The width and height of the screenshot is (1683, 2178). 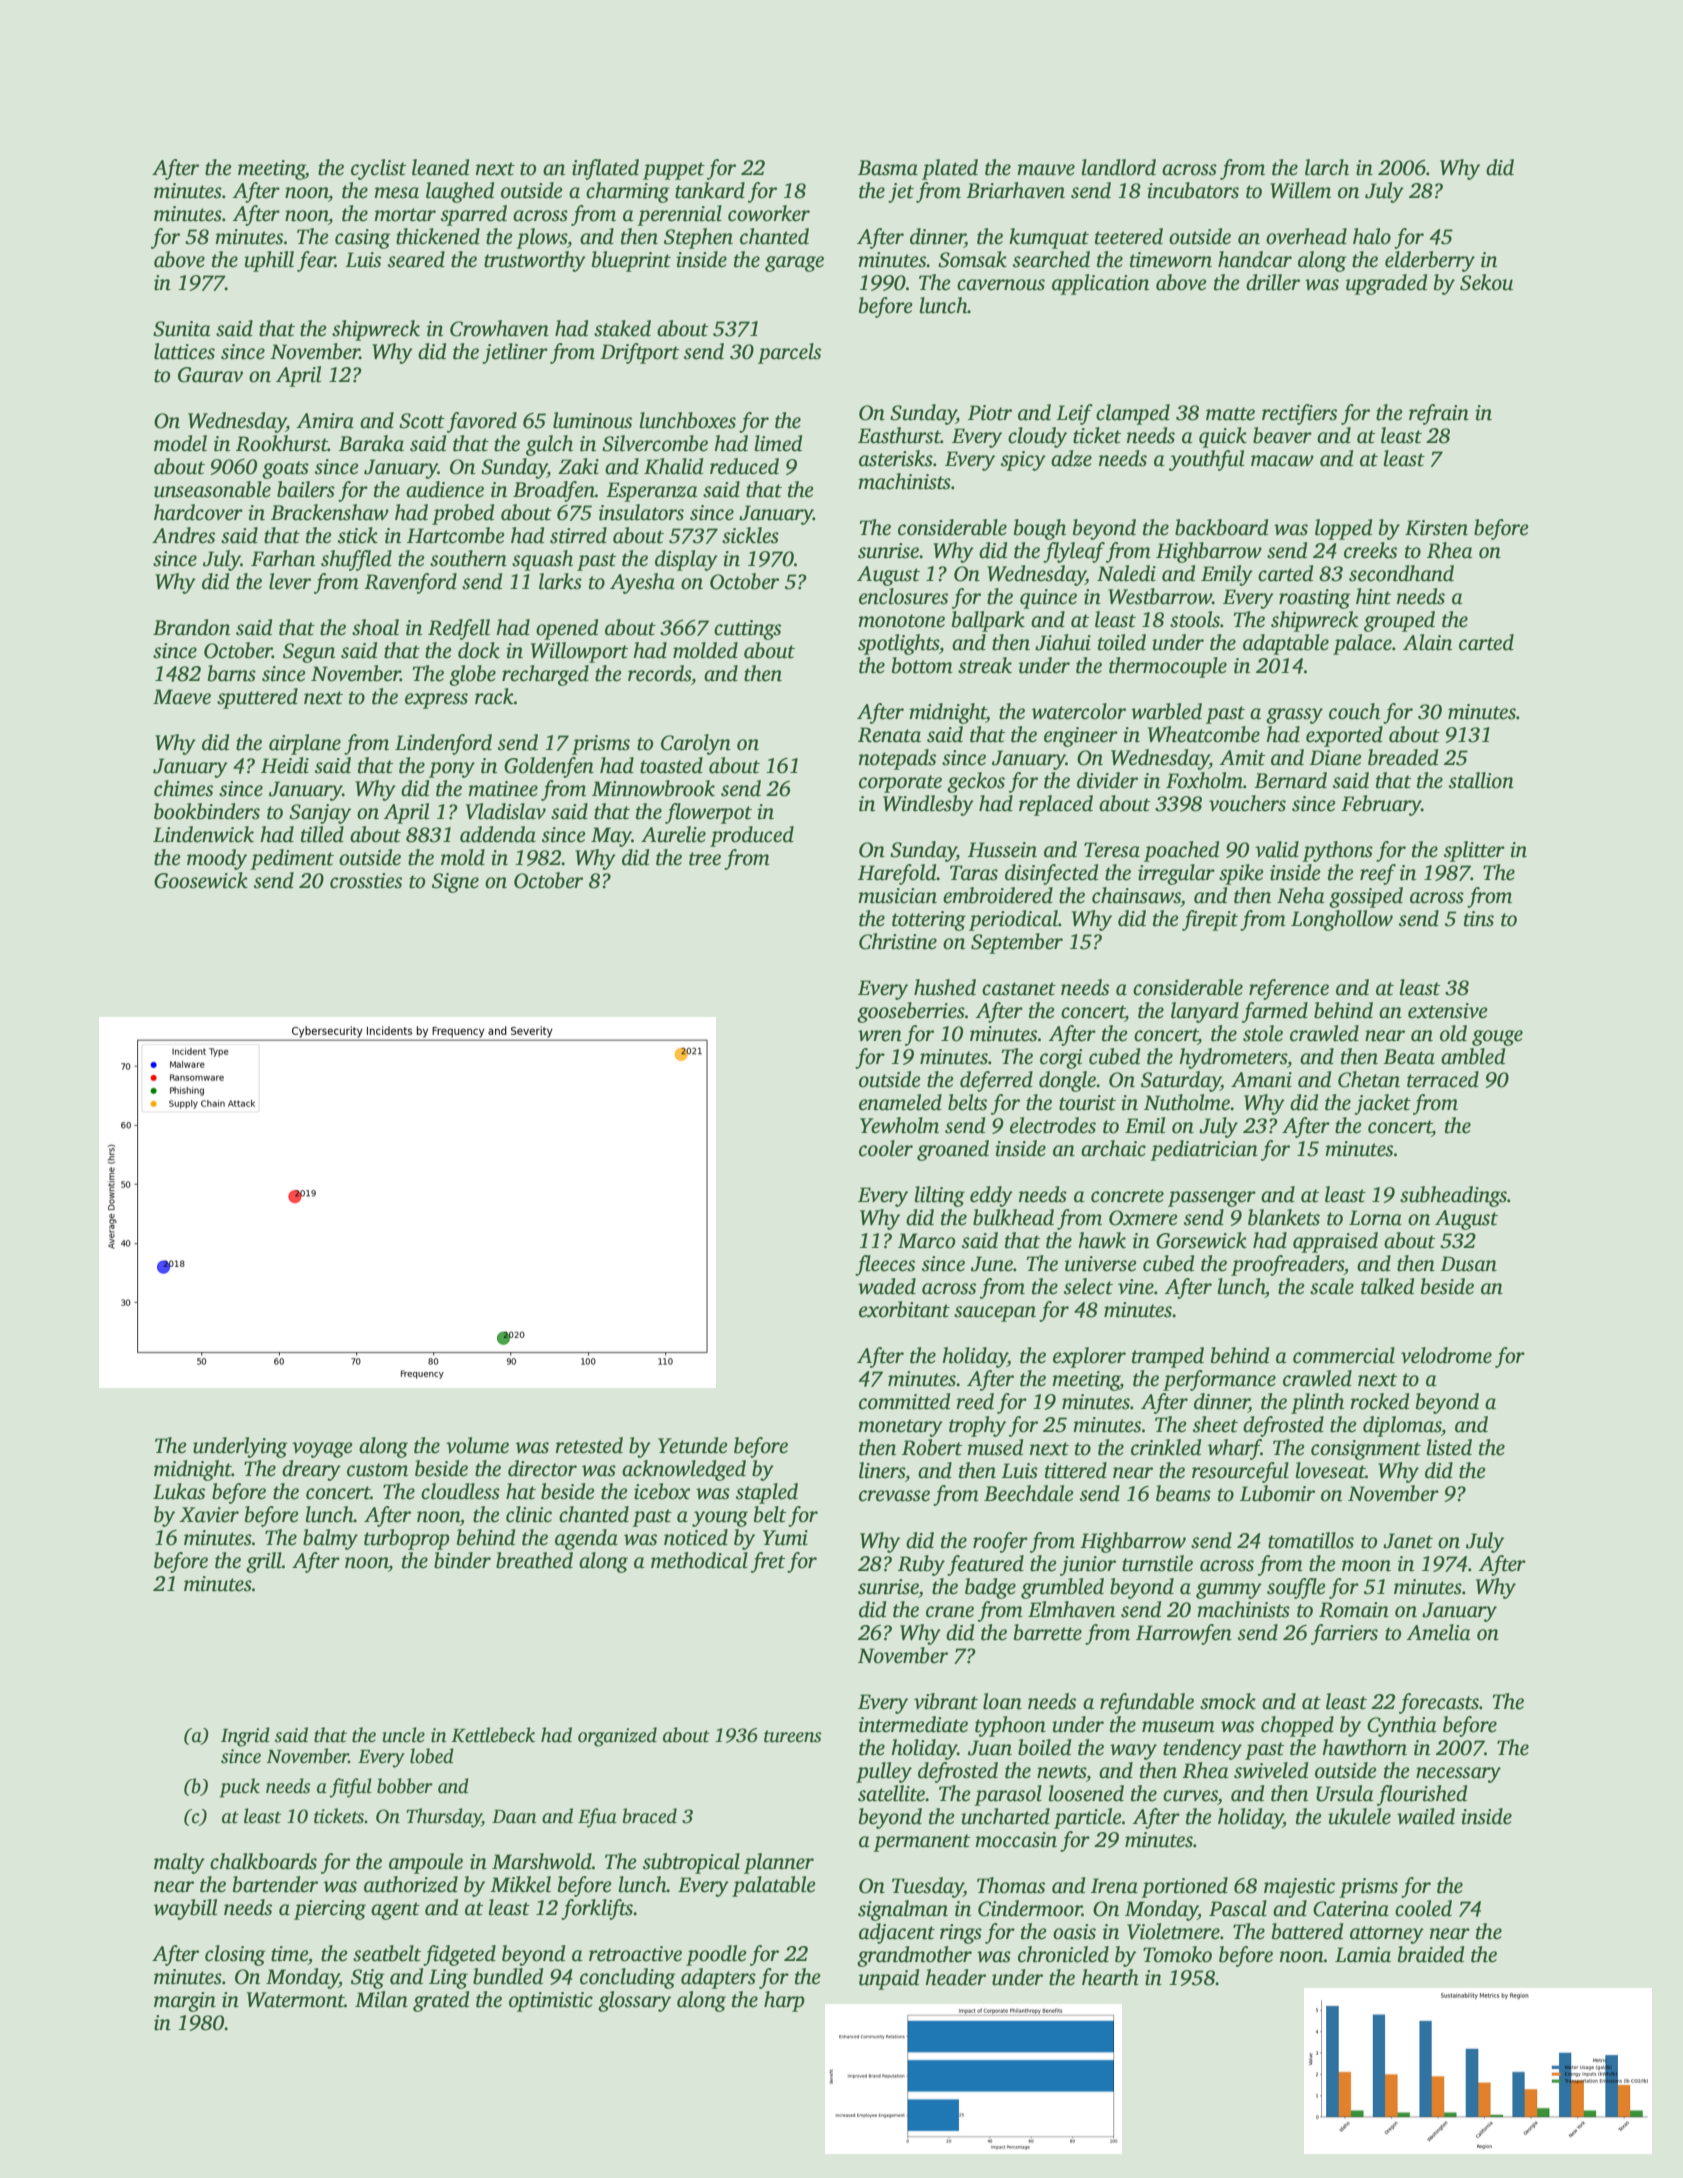 What do you see at coordinates (477, 1445) in the screenshot?
I see `volume` at bounding box center [477, 1445].
